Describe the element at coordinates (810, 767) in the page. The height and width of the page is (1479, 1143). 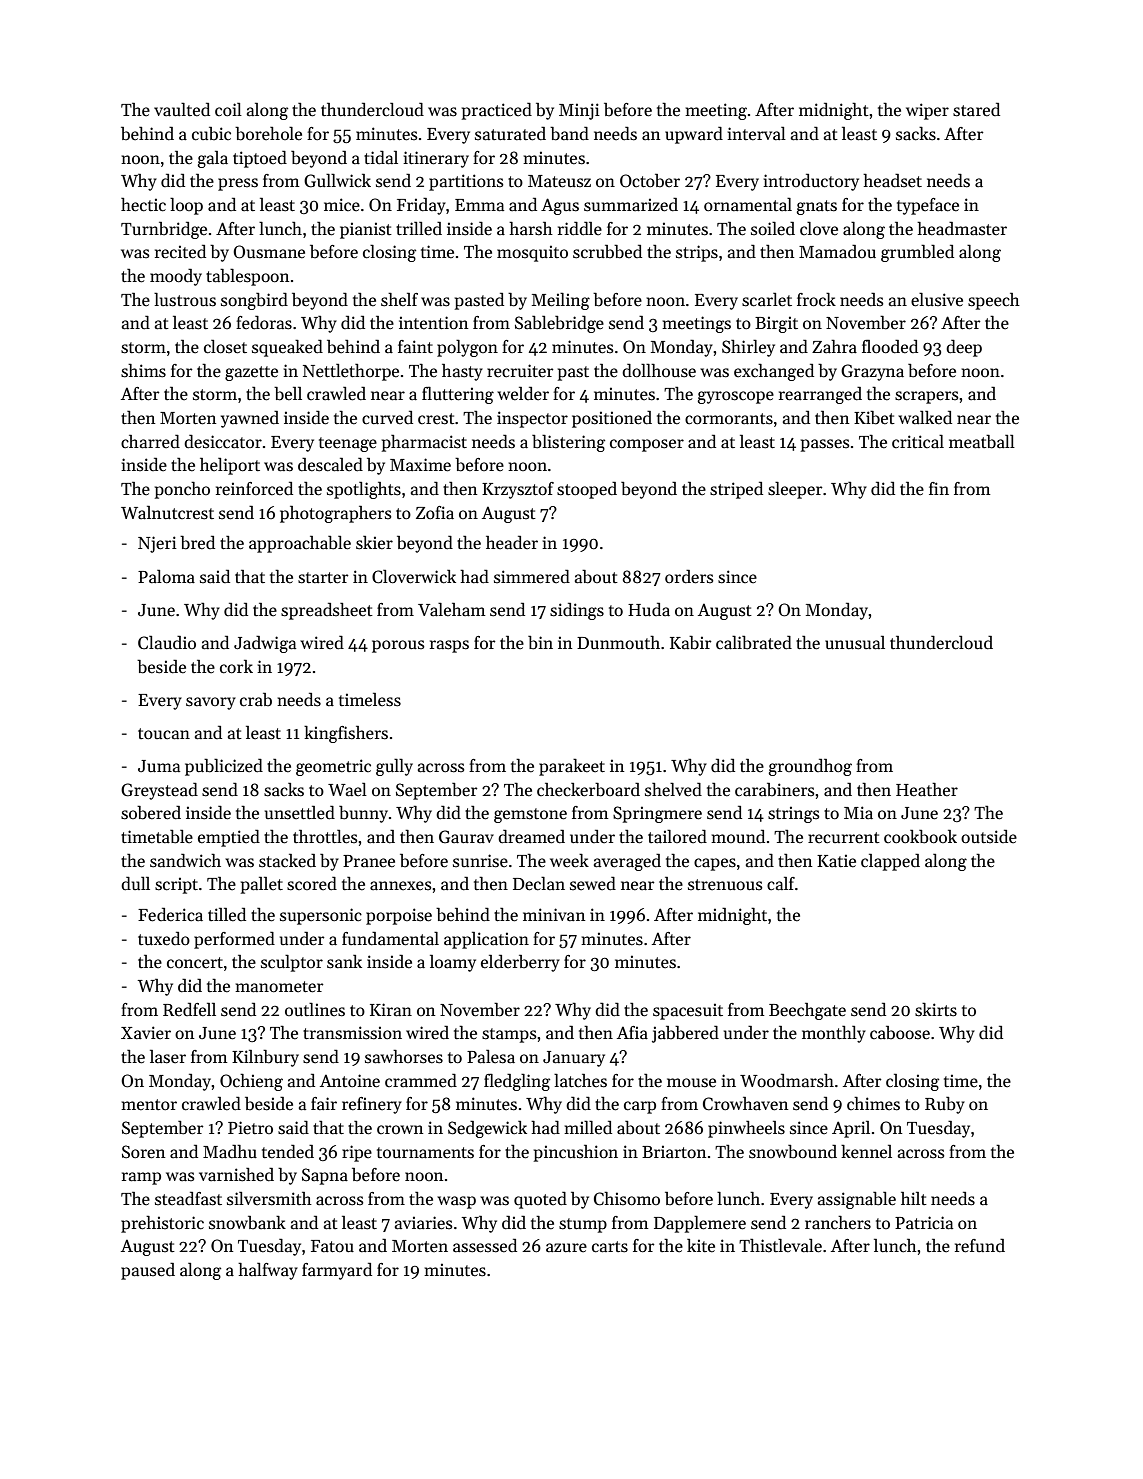
I see `groundhog` at that location.
